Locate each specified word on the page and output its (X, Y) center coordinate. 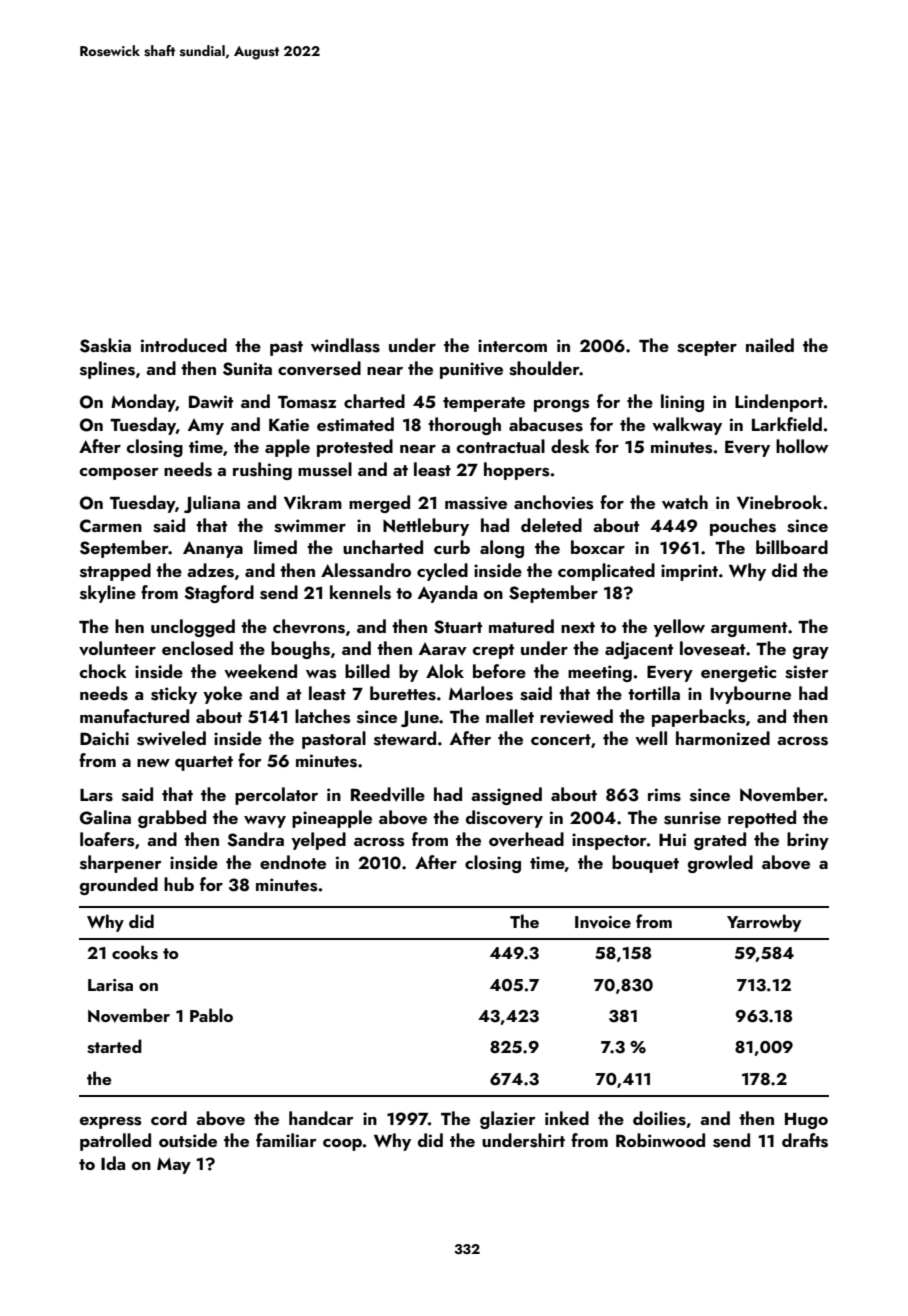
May (174, 1165)
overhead (526, 839)
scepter (707, 348)
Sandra (255, 839)
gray (811, 653)
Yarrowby (764, 923)
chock (103, 671)
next (578, 627)
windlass (345, 345)
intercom (512, 345)
